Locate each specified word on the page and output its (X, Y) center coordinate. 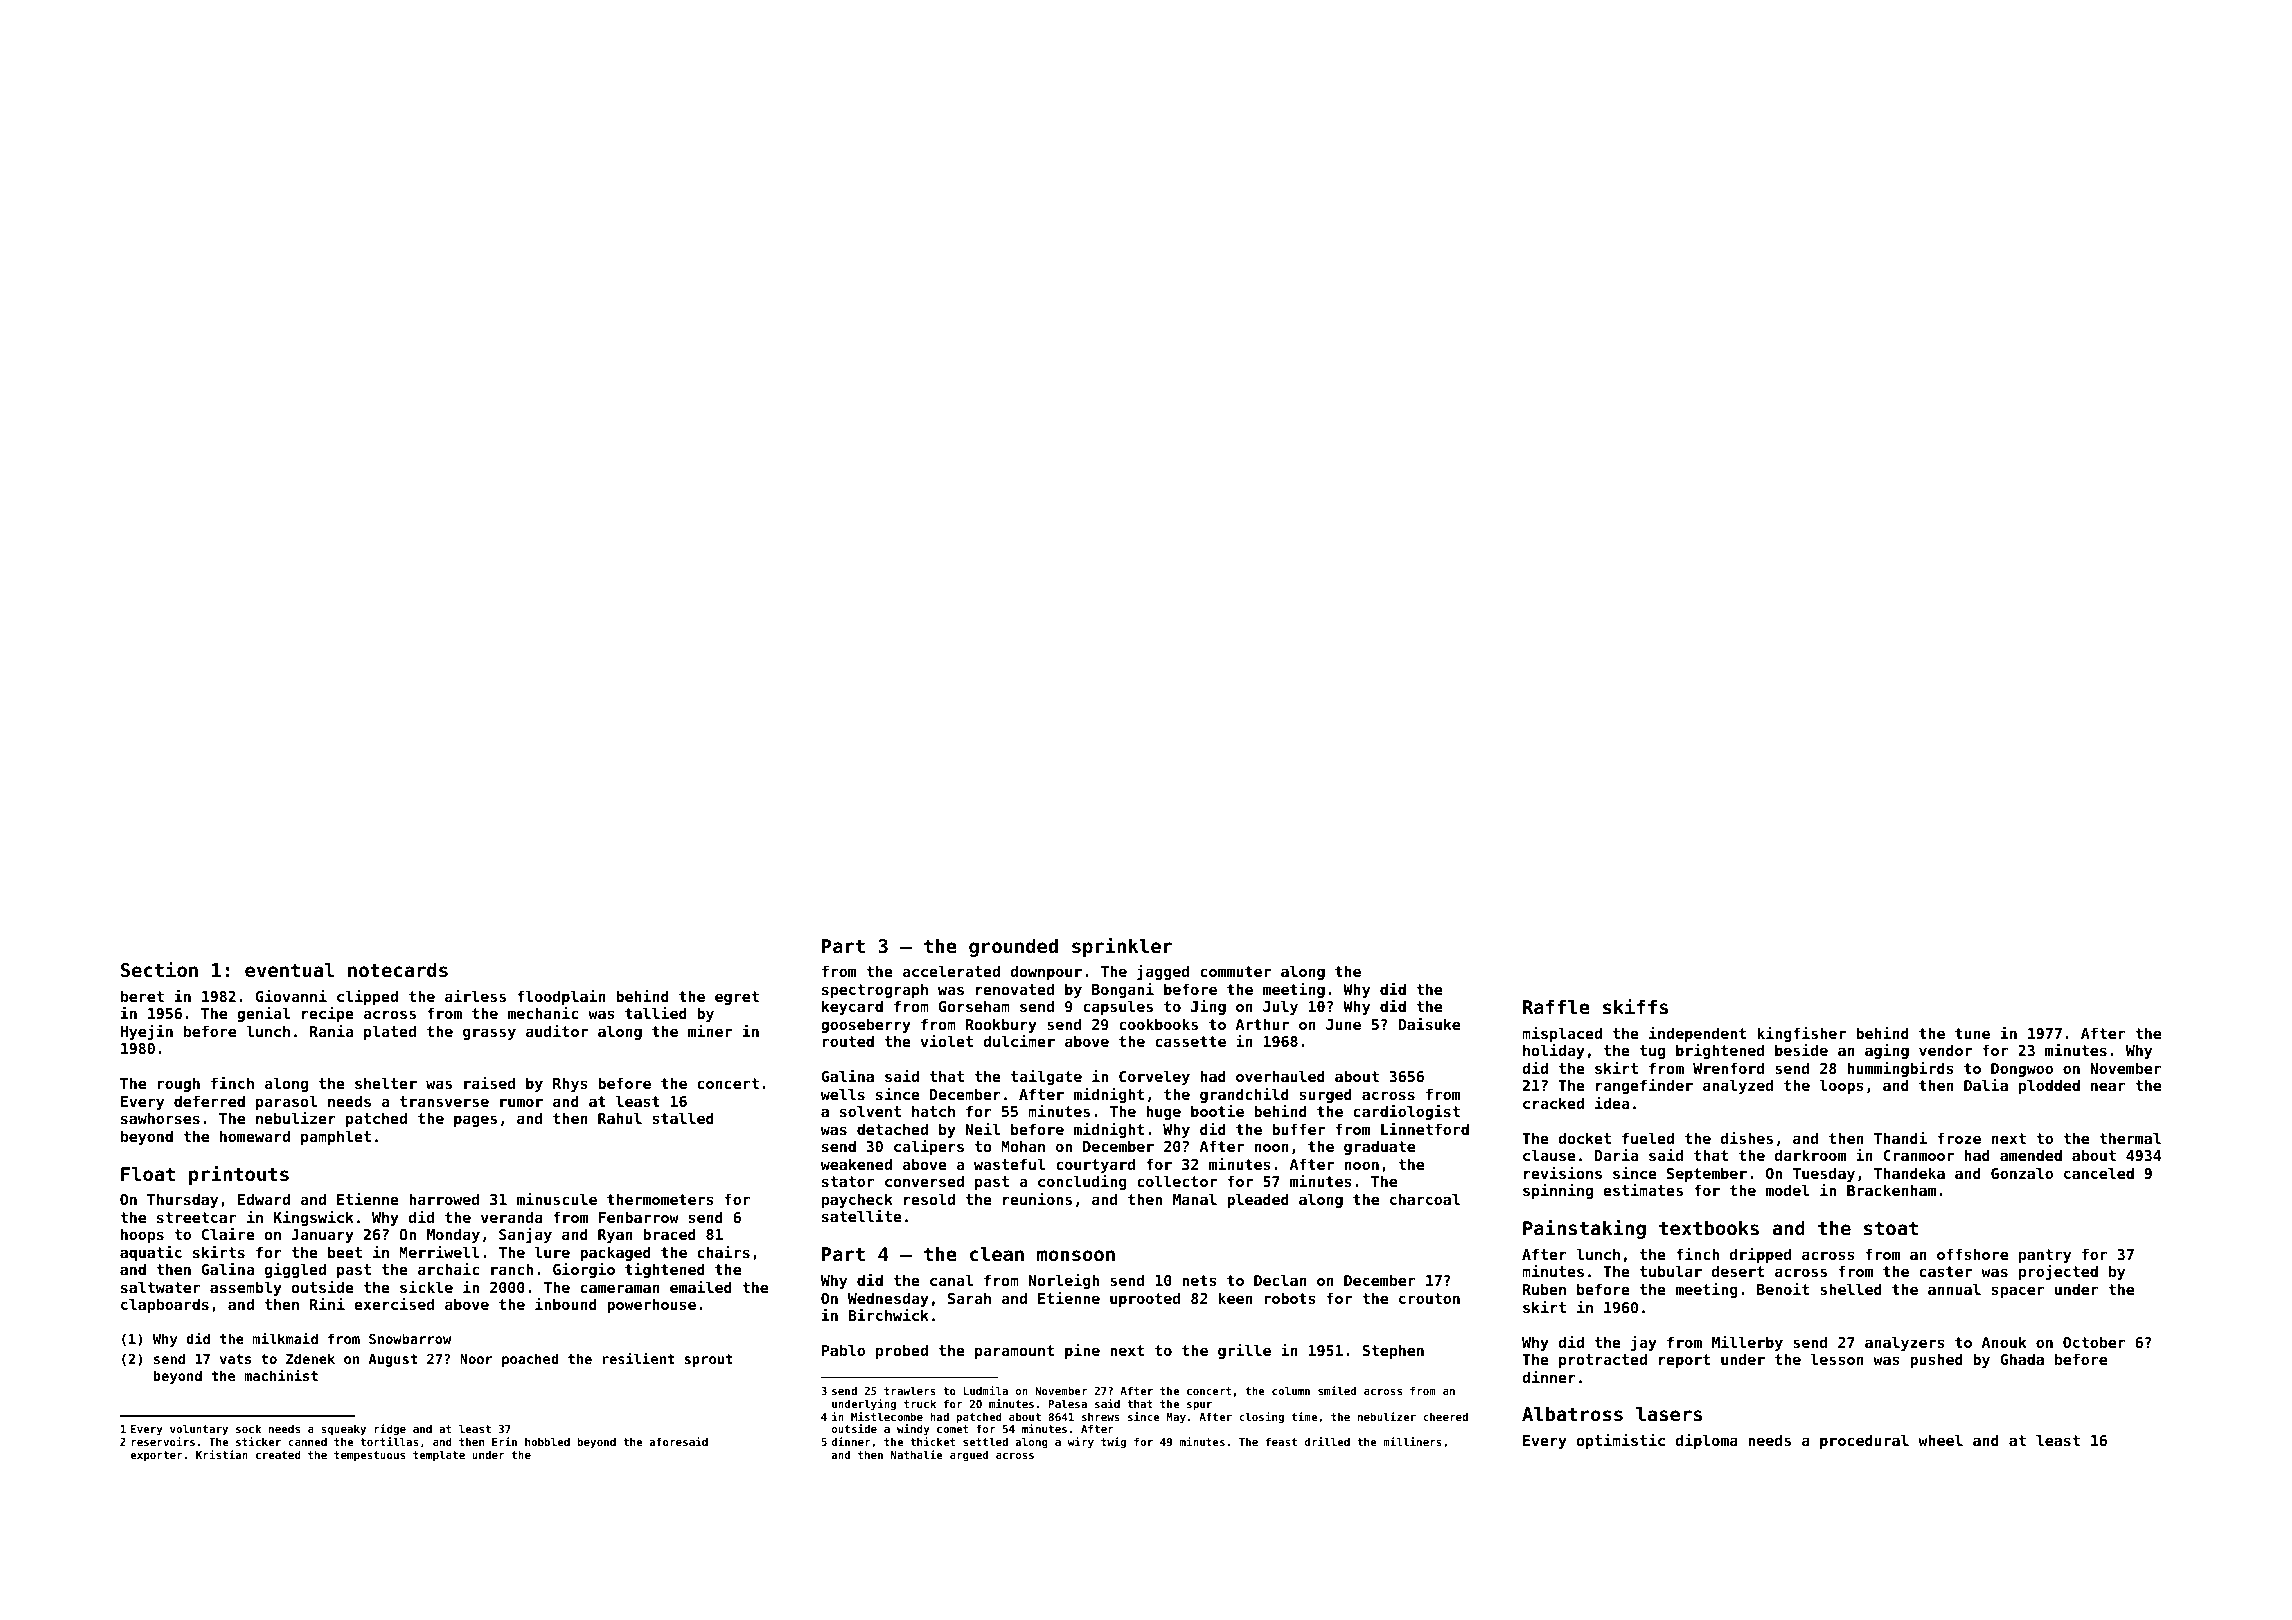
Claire (228, 1234)
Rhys (570, 1084)
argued (969, 1455)
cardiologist (1407, 1112)
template (439, 1455)
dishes (1747, 1138)
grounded (1013, 947)
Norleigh (1064, 1281)
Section (159, 969)
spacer (2018, 1292)
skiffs (1635, 1006)
